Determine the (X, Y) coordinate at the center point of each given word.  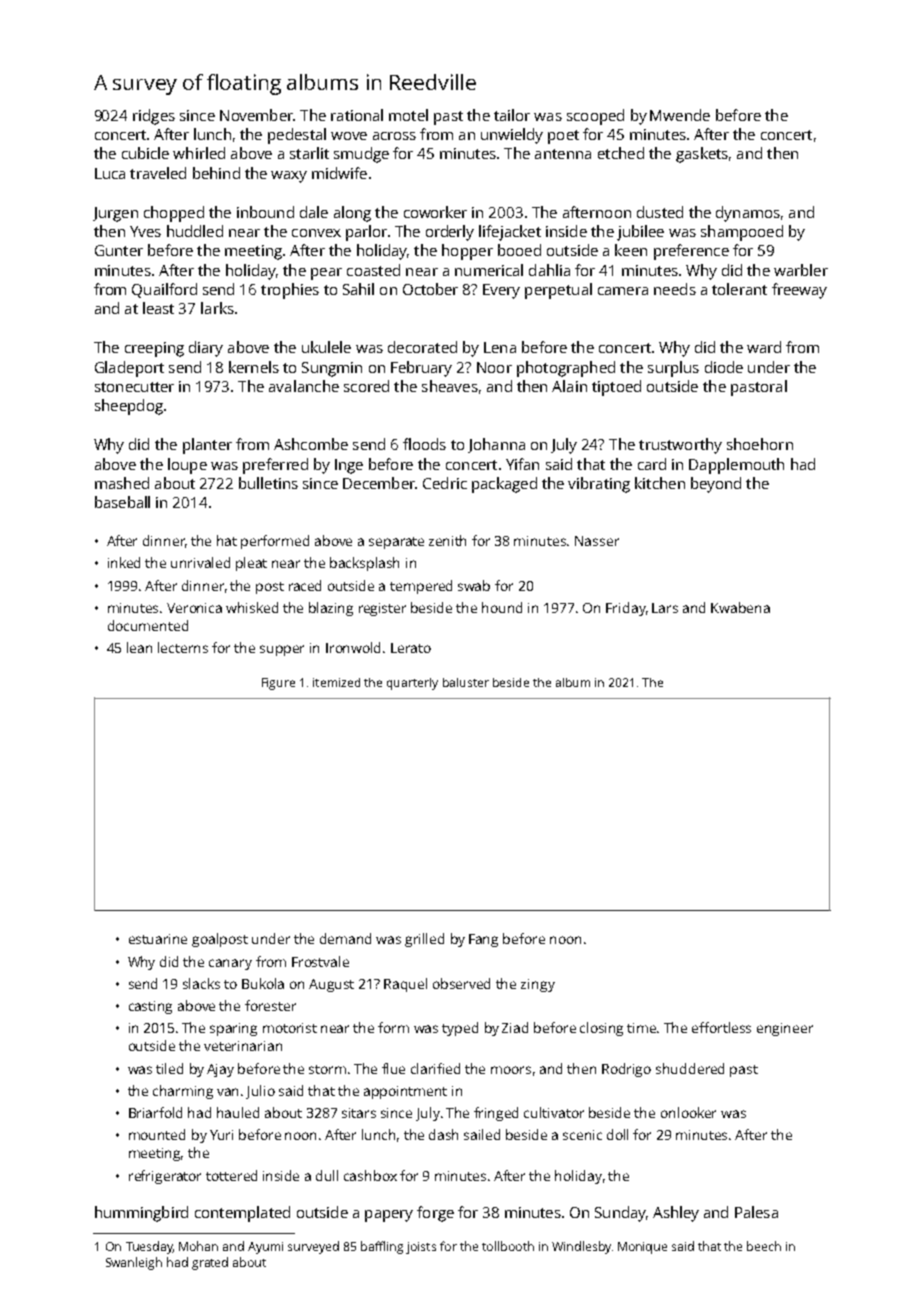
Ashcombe (311, 444)
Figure (278, 684)
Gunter (119, 250)
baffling (382, 1247)
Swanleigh (134, 1263)
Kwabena (740, 607)
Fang (483, 940)
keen (631, 250)
